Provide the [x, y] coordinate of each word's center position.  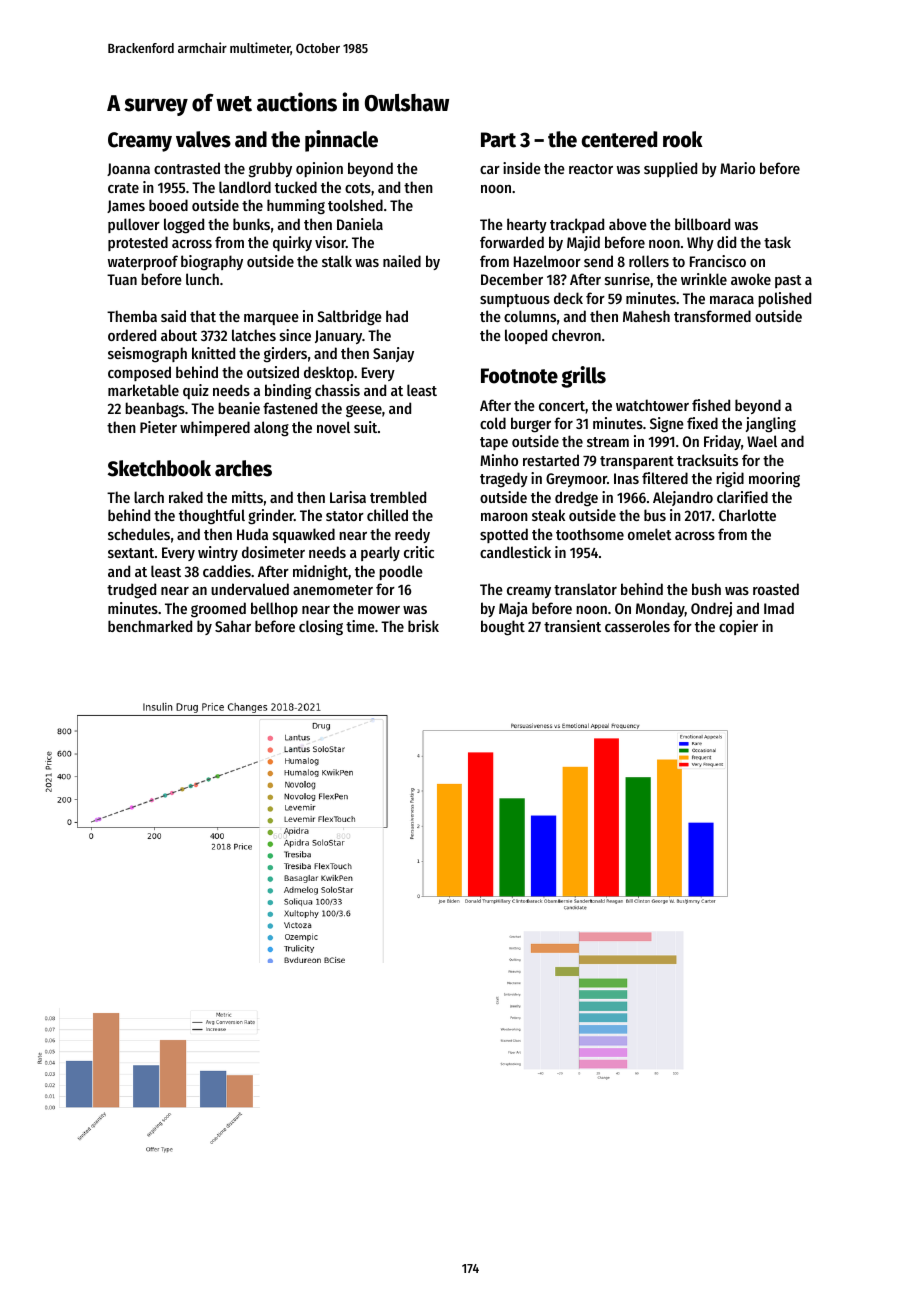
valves [203, 139]
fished [711, 405]
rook [683, 139]
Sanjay [393, 354]
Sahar [233, 626]
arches [243, 468]
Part [498, 140]
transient [572, 626]
